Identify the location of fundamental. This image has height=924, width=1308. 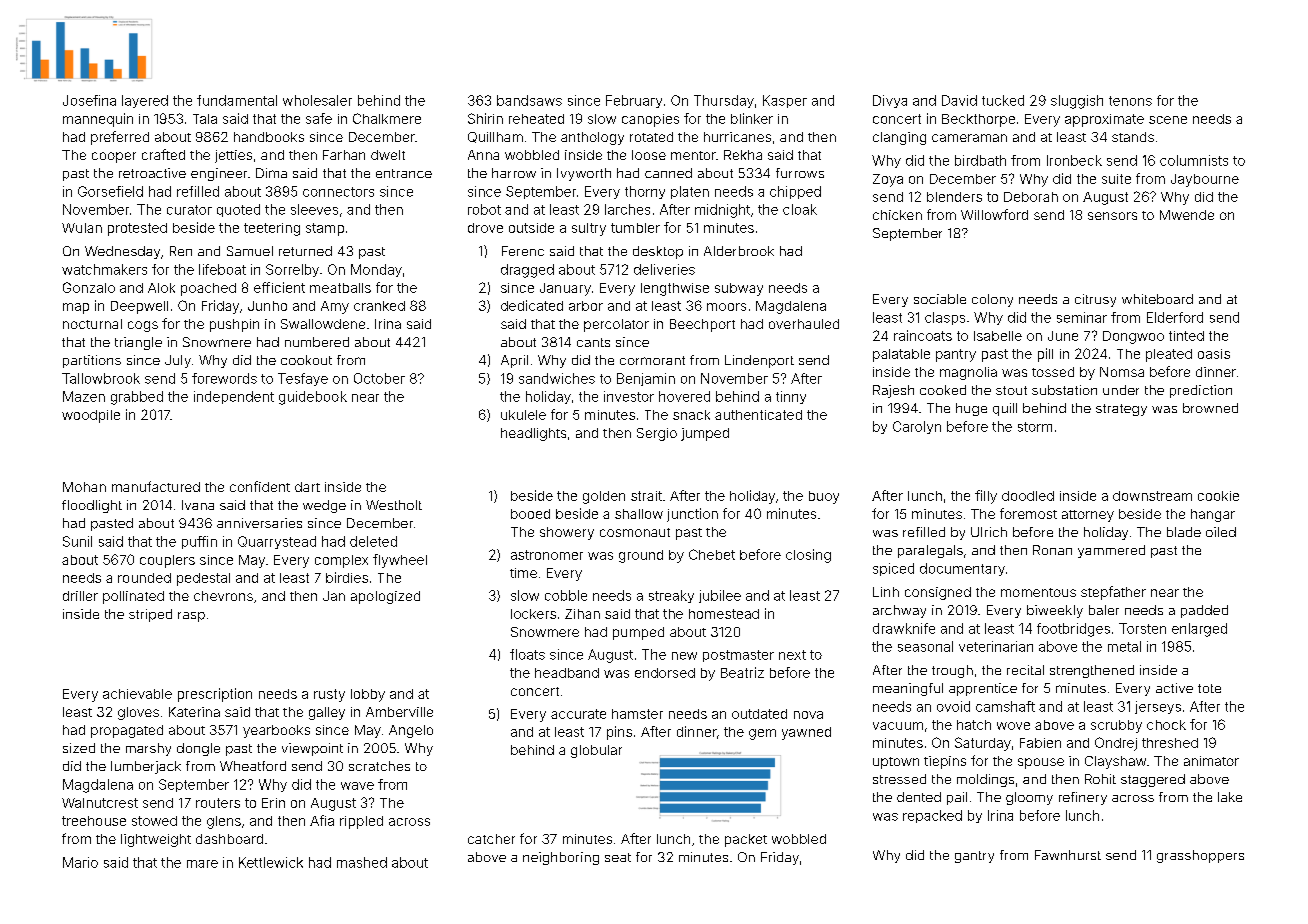
(237, 100).
